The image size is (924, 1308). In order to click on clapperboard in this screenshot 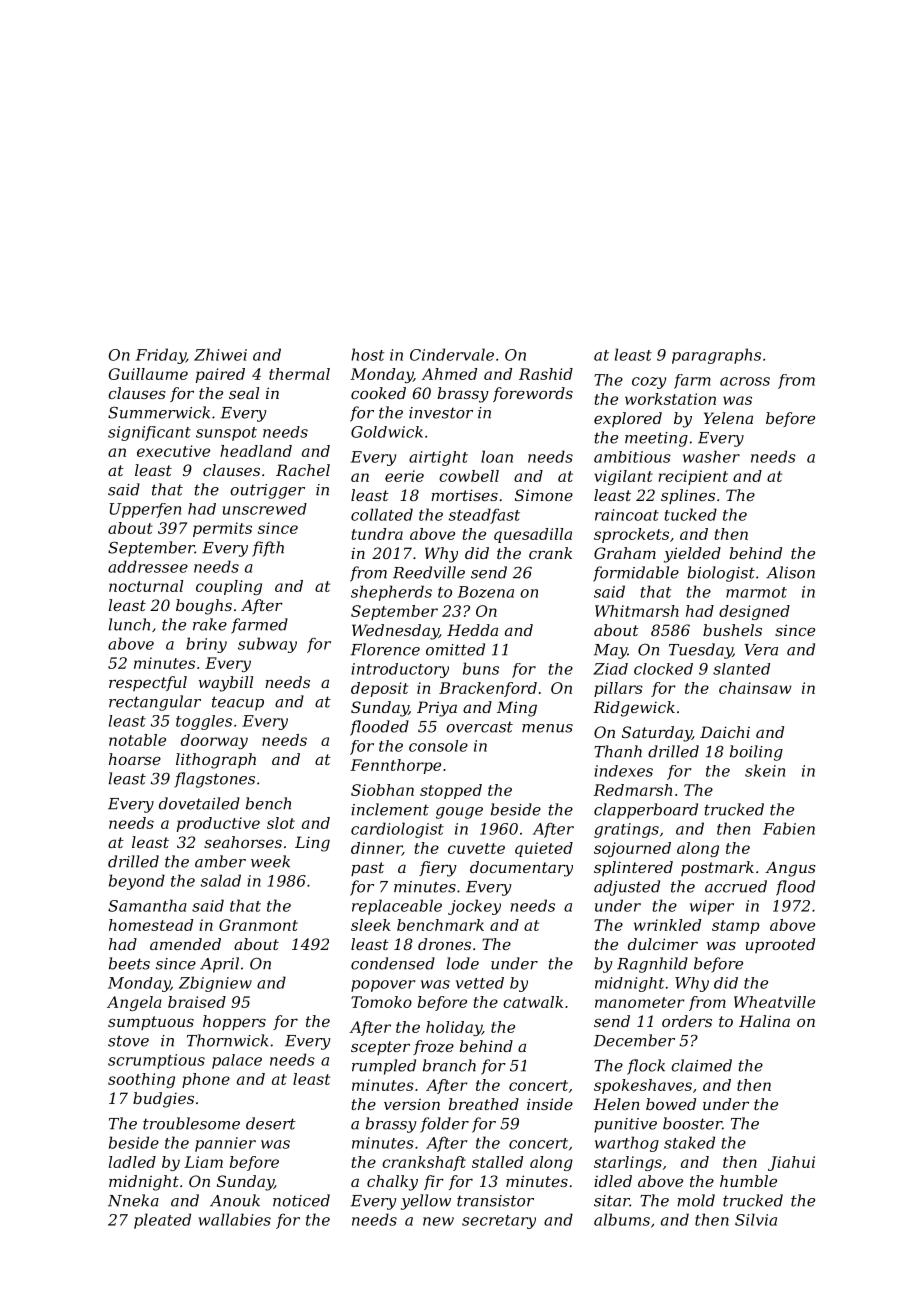, I will do `click(646, 811)`.
